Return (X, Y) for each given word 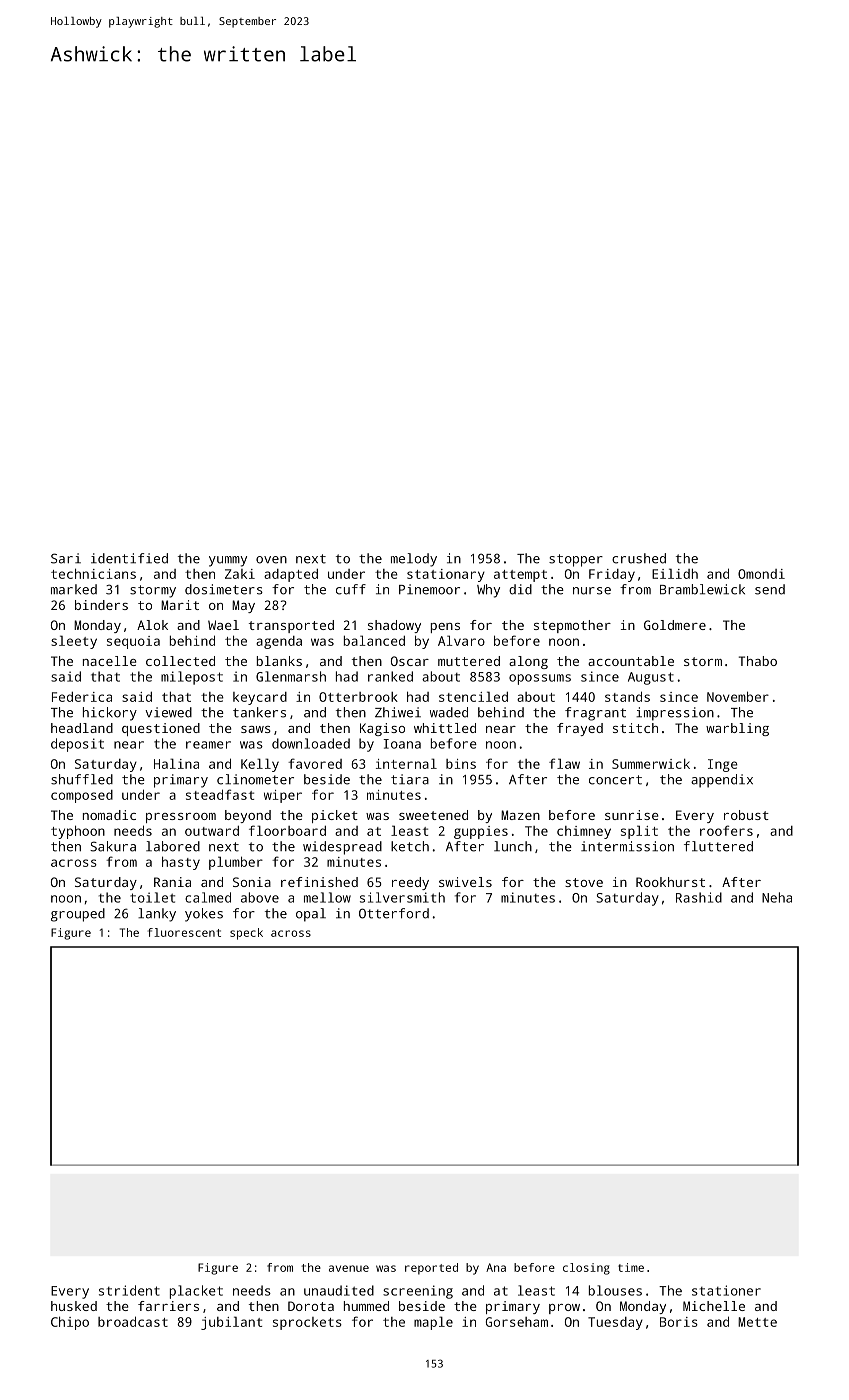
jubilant (231, 1323)
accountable (631, 661)
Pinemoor (429, 589)
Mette (757, 1322)
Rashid (699, 897)
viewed (168, 712)
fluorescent (184, 932)
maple (433, 1323)
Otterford (394, 913)
